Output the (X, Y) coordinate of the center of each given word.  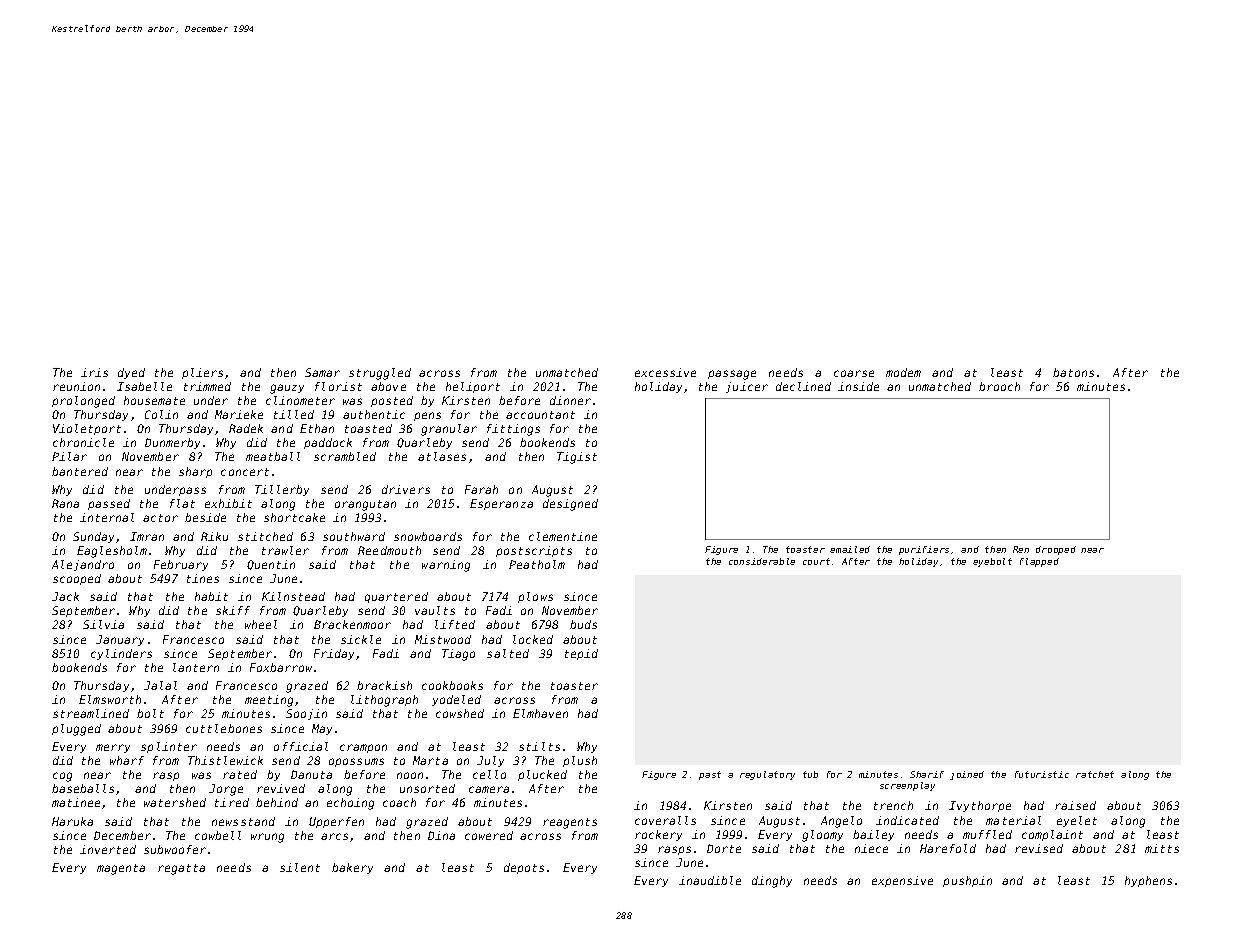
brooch (999, 386)
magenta (121, 869)
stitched (265, 536)
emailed (850, 549)
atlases (442, 456)
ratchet (1095, 774)
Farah (481, 489)
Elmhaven (540, 713)
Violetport (87, 429)
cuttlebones (224, 728)
